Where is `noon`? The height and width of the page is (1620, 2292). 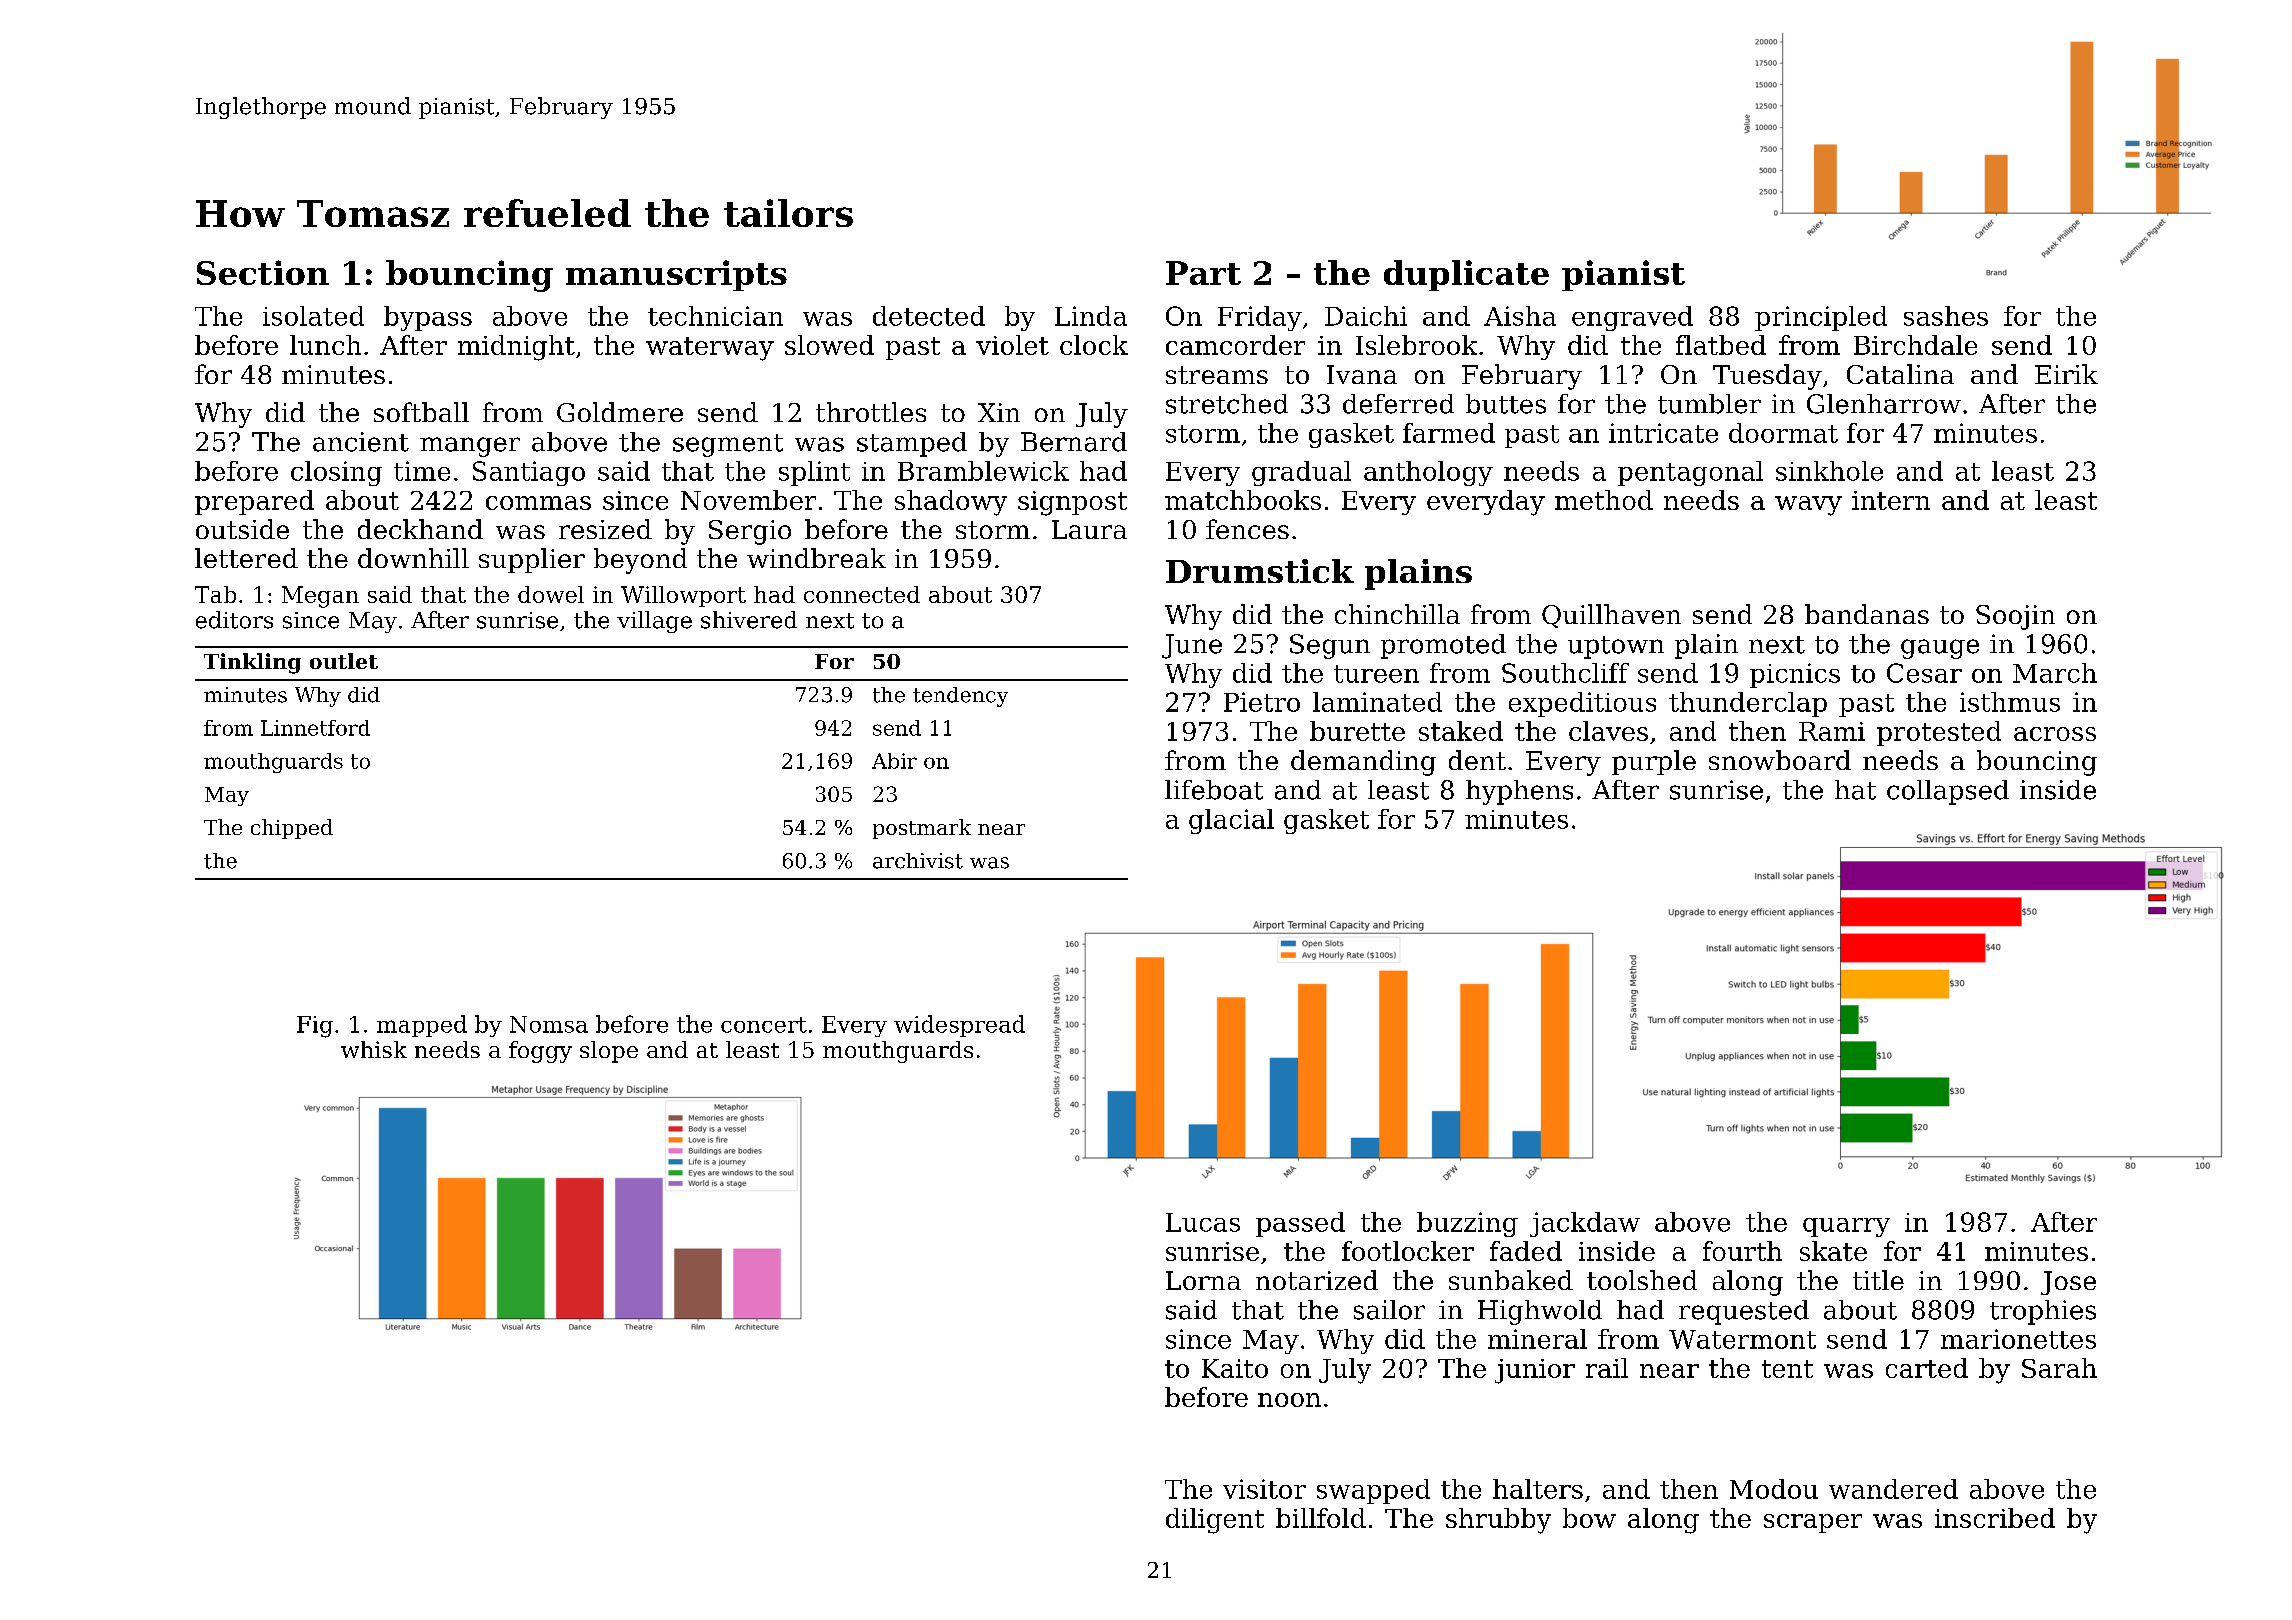 noon is located at coordinates (1289, 1400).
